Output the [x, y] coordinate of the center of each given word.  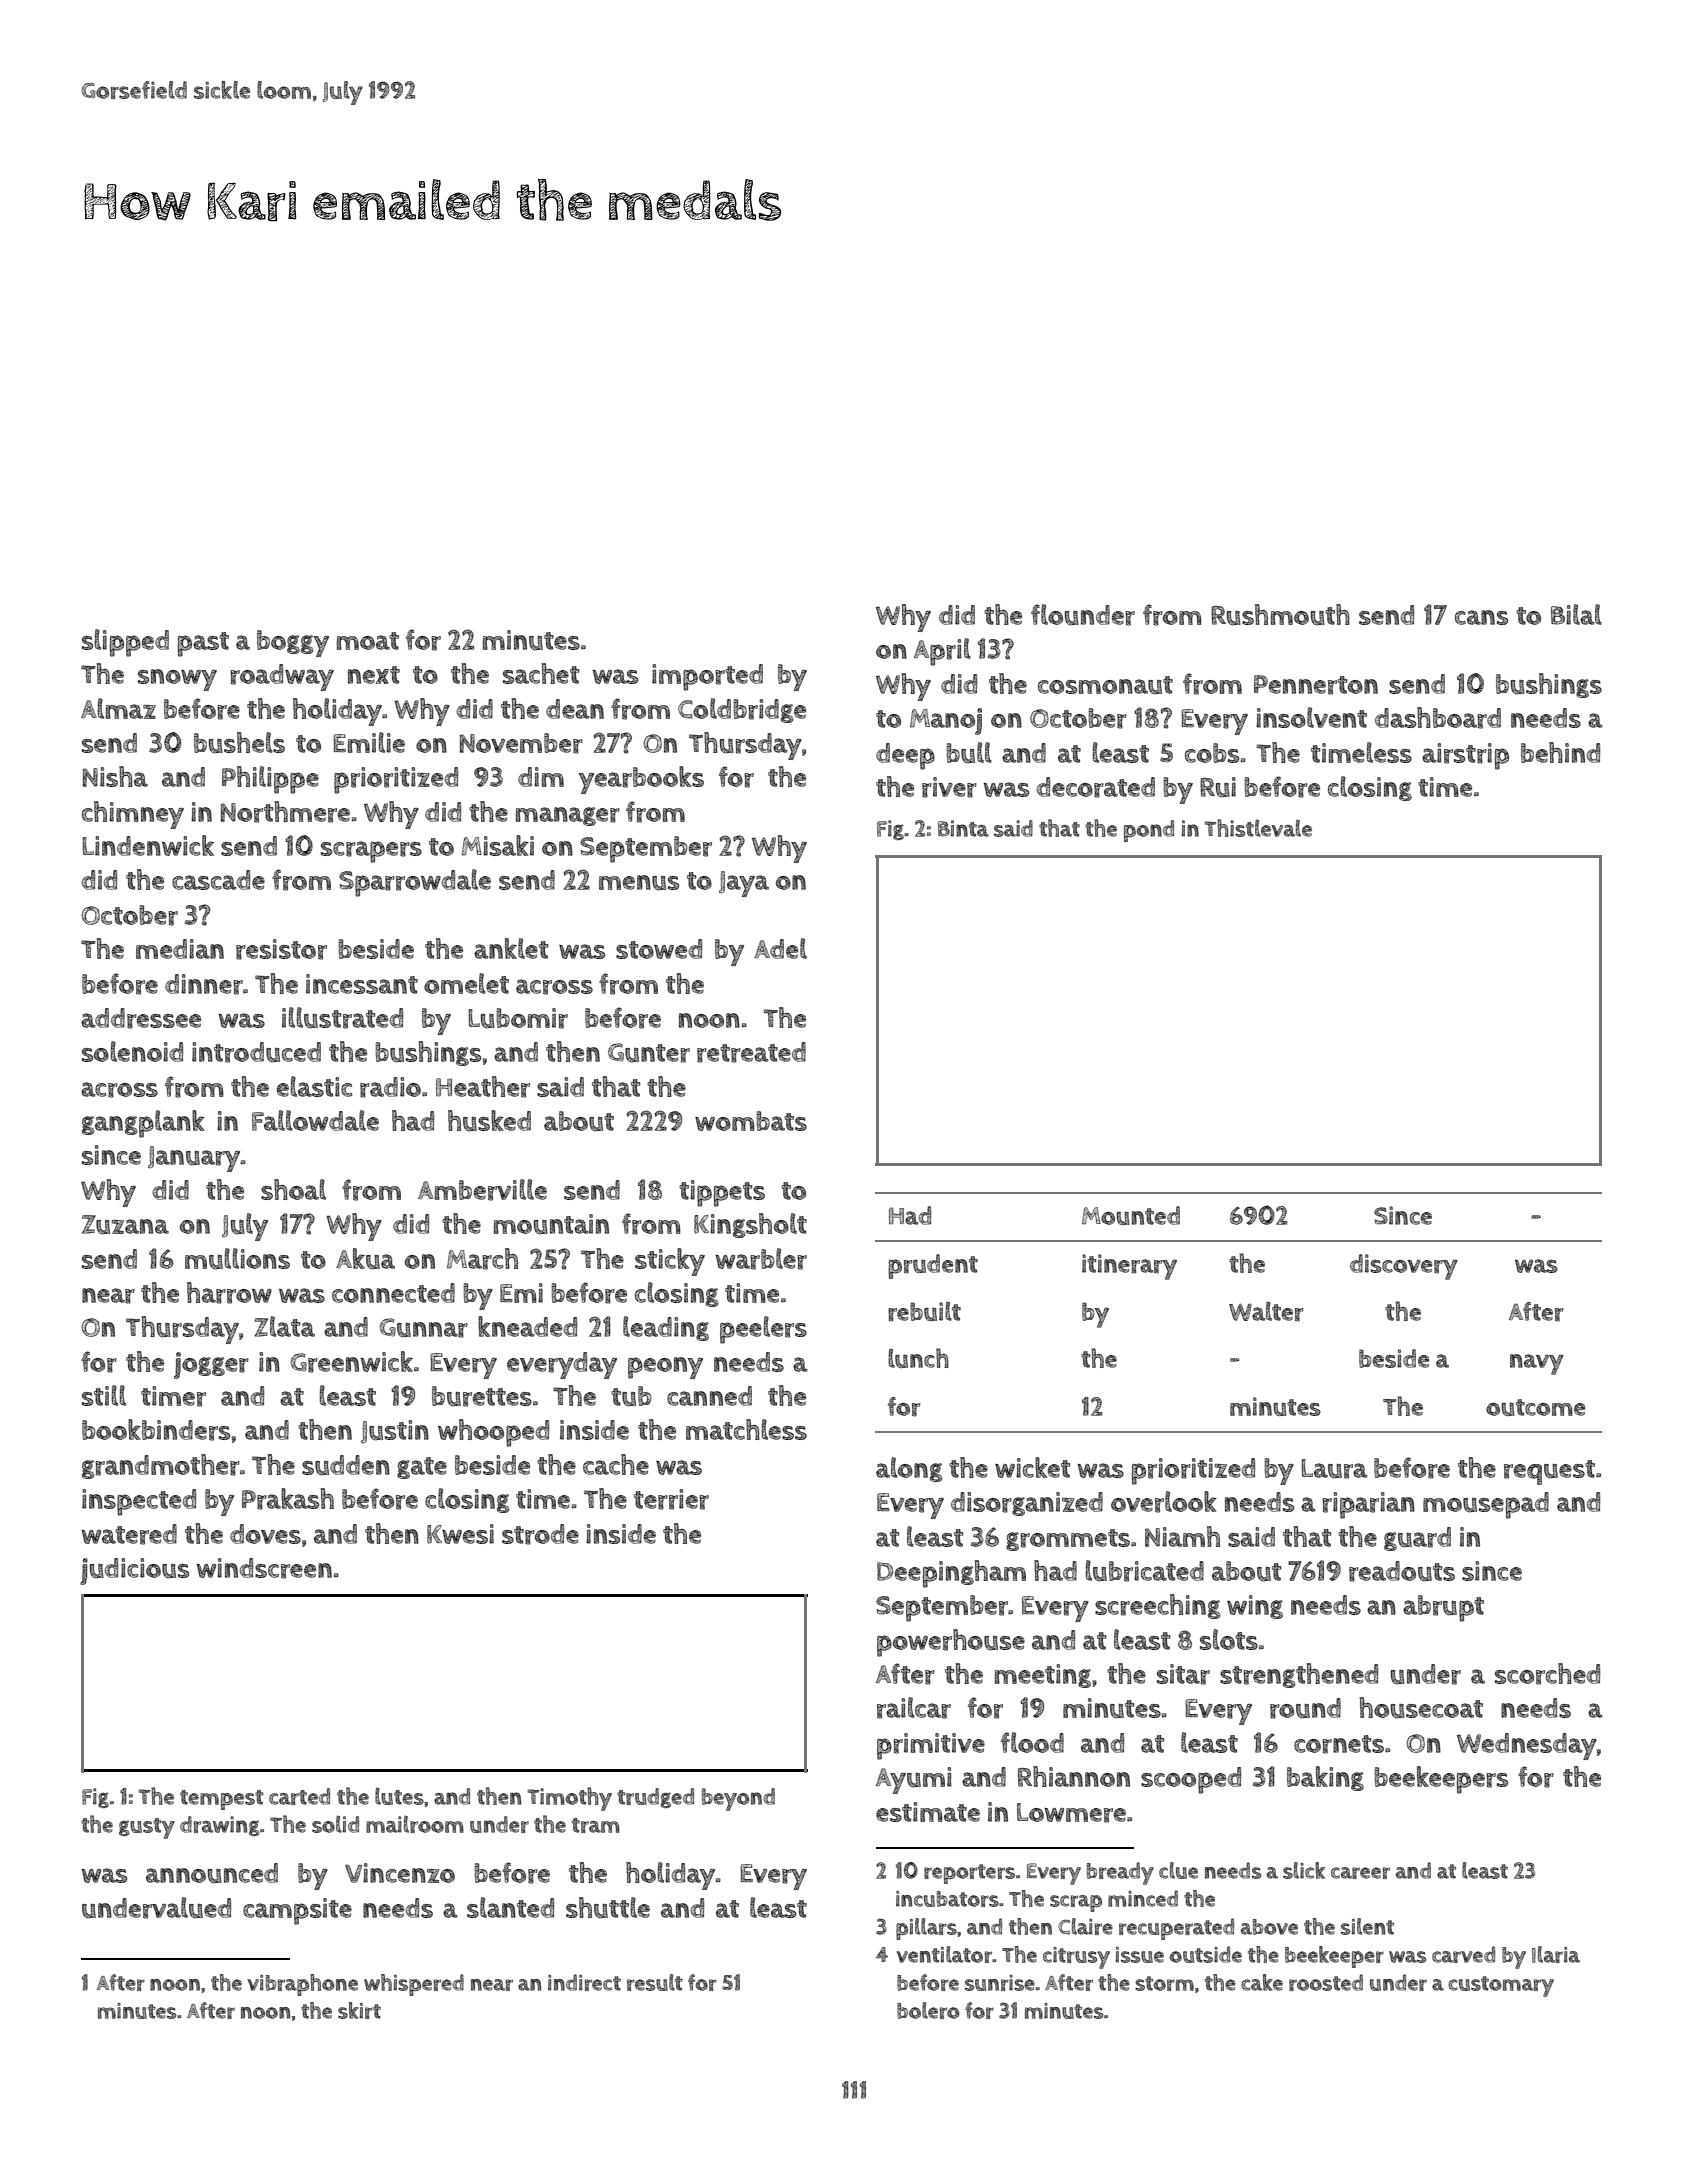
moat [368, 641]
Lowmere [1071, 1813]
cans [1481, 617]
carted [299, 1796]
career [1360, 1873]
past [203, 644]
